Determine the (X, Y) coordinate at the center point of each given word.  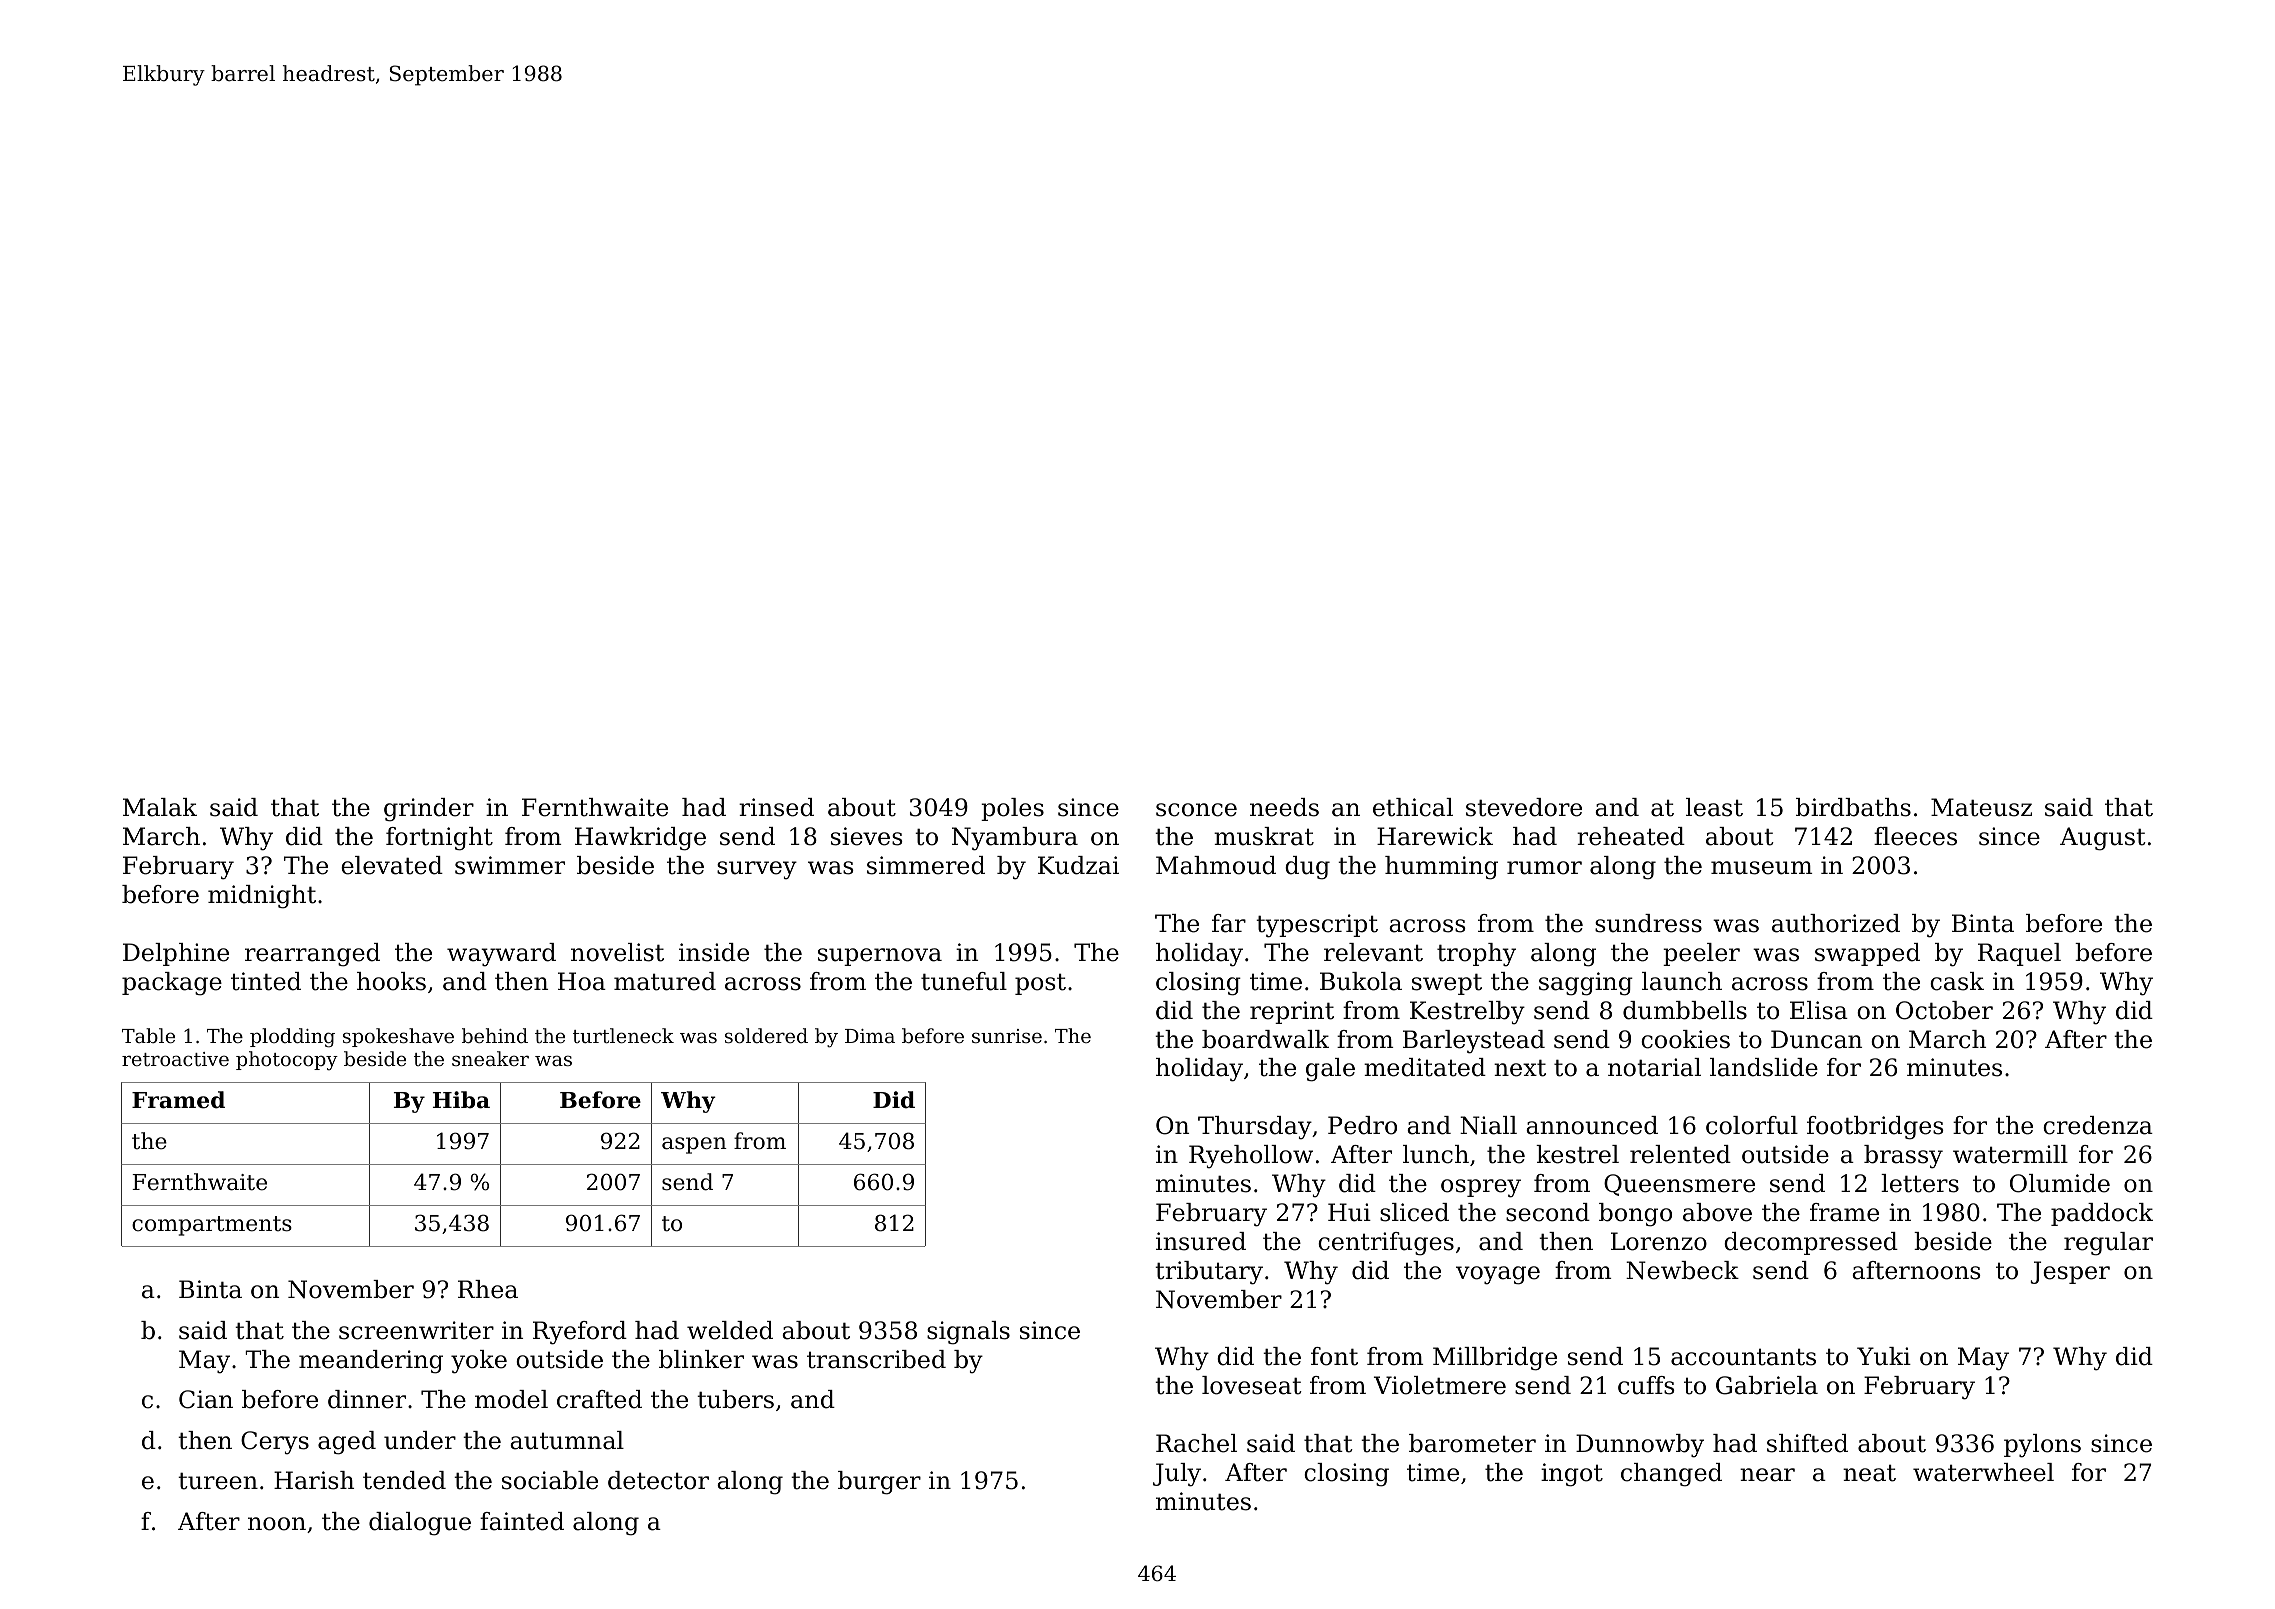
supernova (880, 957)
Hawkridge (640, 839)
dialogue (420, 1524)
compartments (212, 1226)
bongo (1635, 1215)
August (2103, 839)
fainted (522, 1521)
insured (1201, 1241)
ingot (1572, 1475)
